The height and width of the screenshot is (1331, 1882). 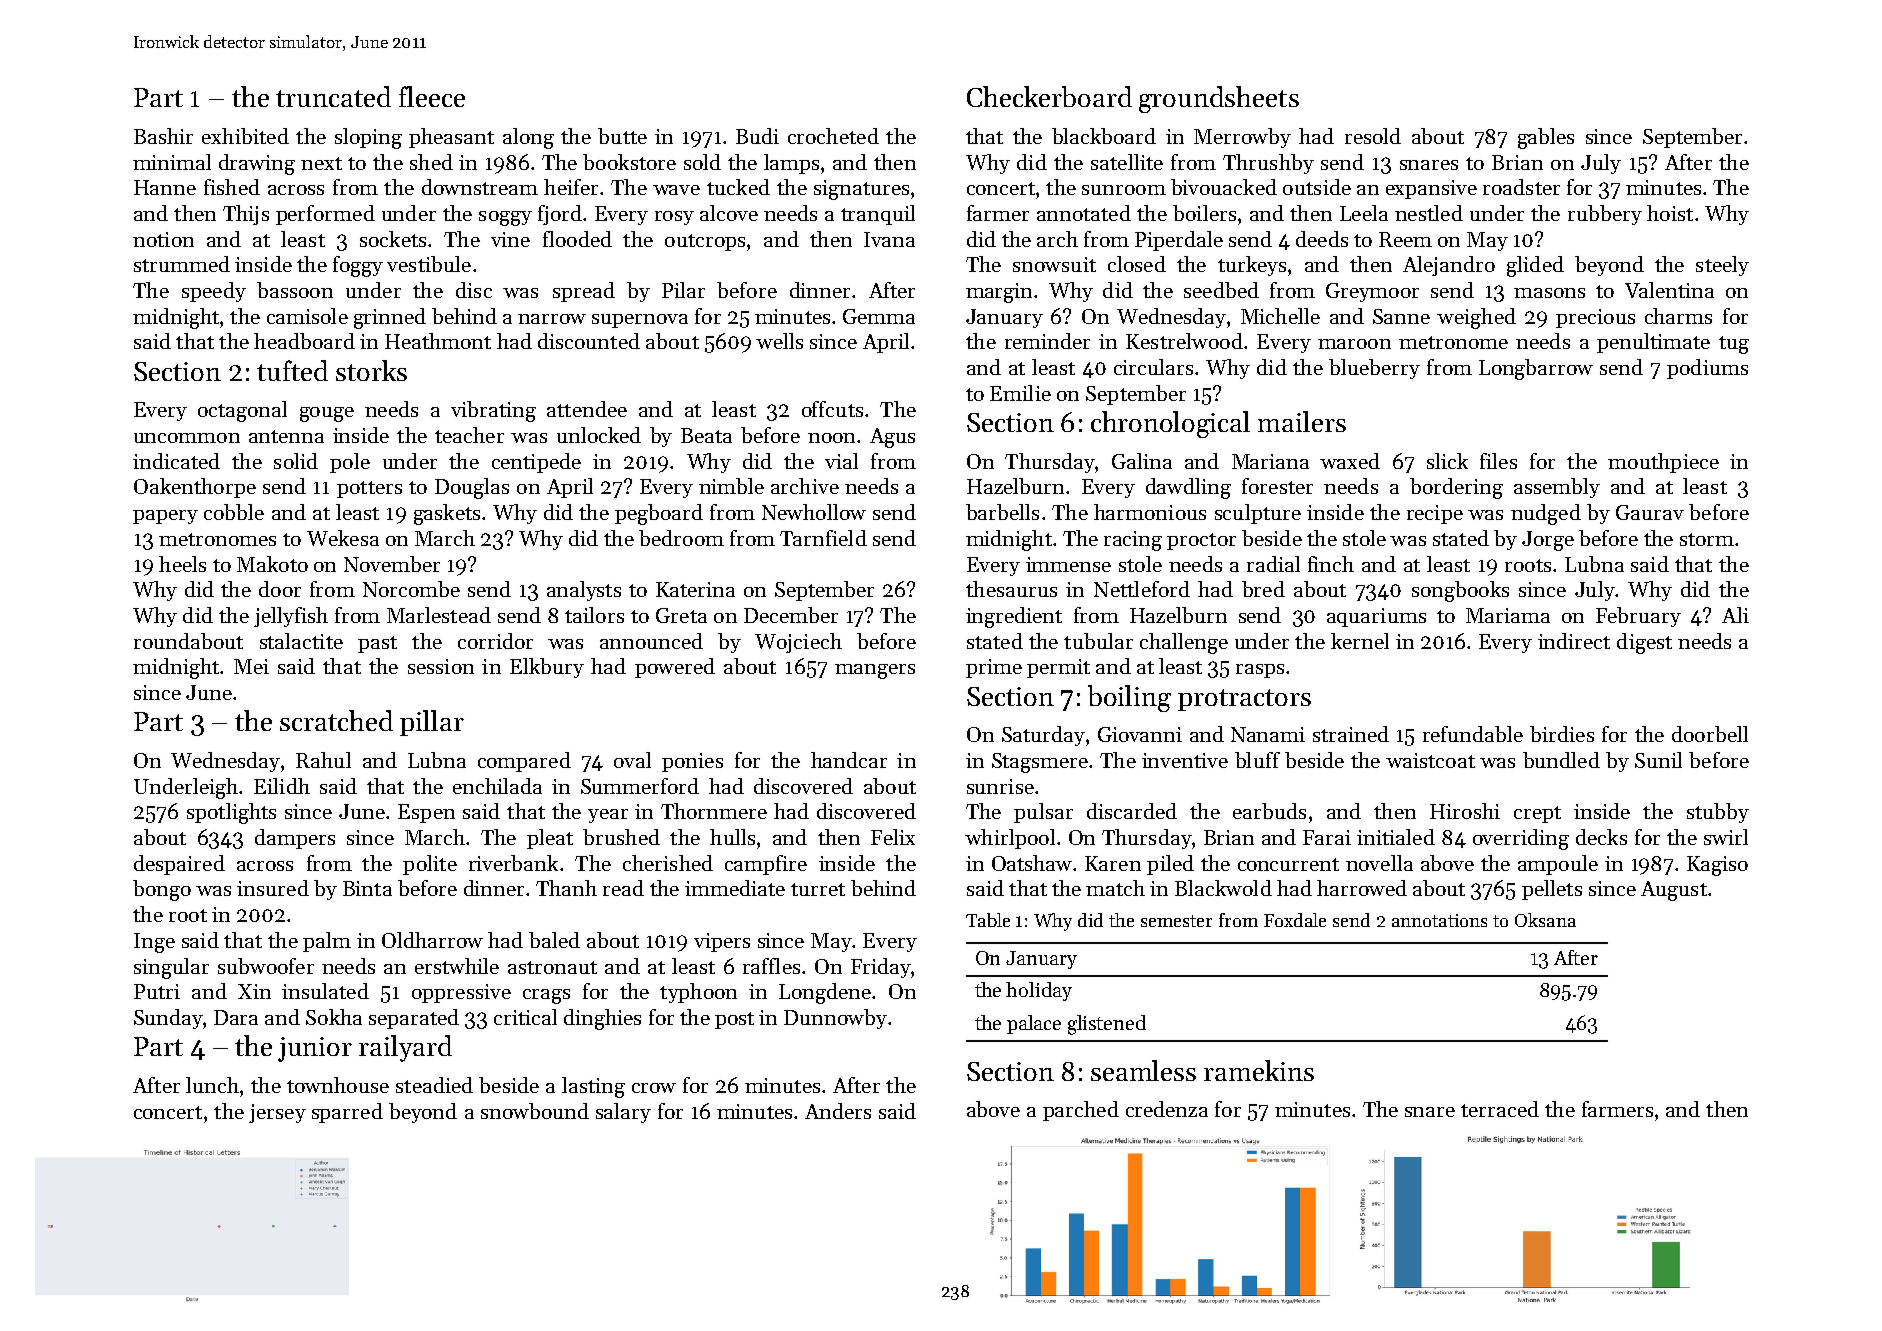 What do you see at coordinates (1219, 99) in the screenshot?
I see `groundsheets` at bounding box center [1219, 99].
